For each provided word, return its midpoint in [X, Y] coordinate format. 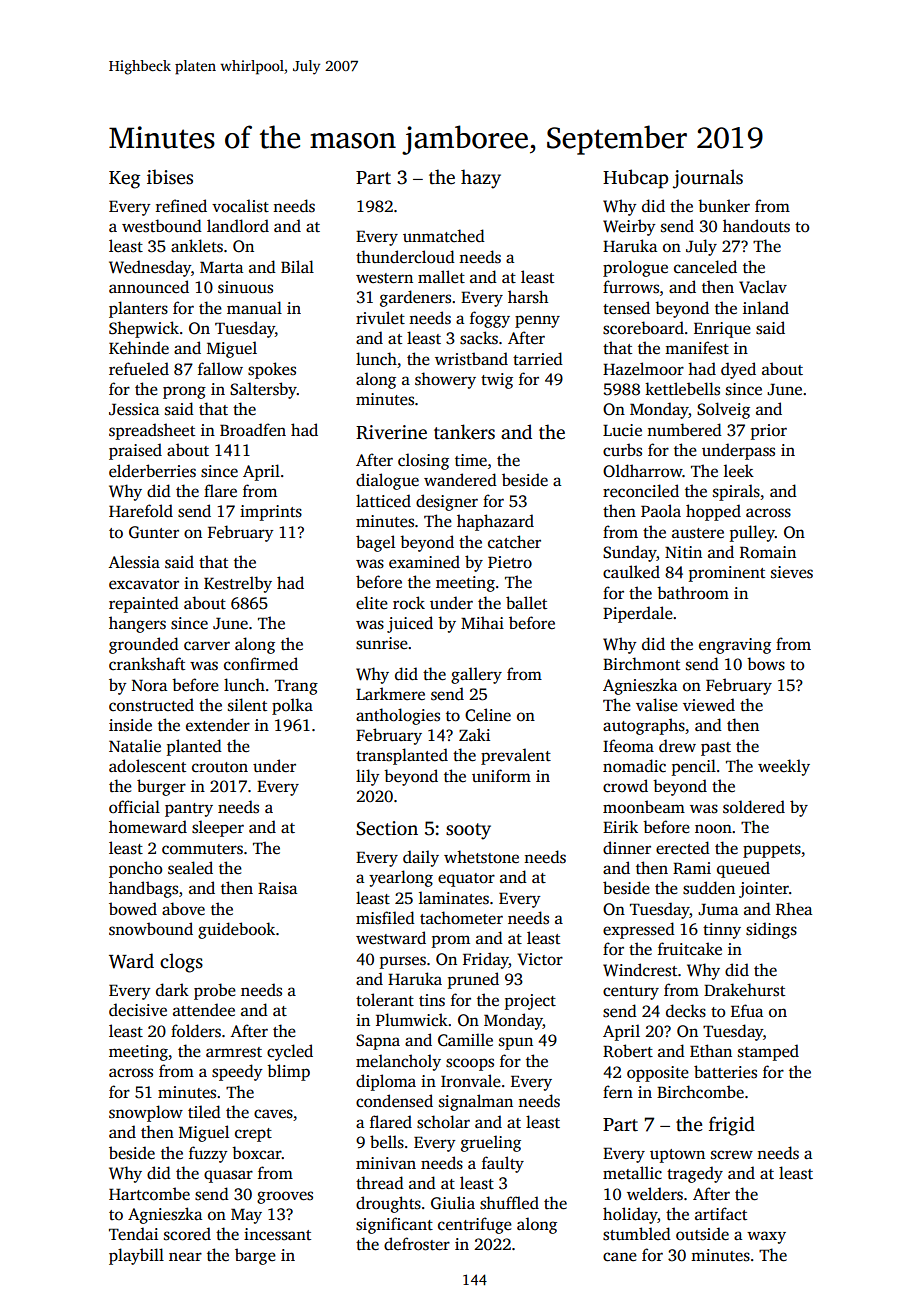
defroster [417, 1244]
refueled [139, 369]
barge [255, 1256]
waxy [766, 1237]
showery [445, 380]
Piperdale [638, 614]
